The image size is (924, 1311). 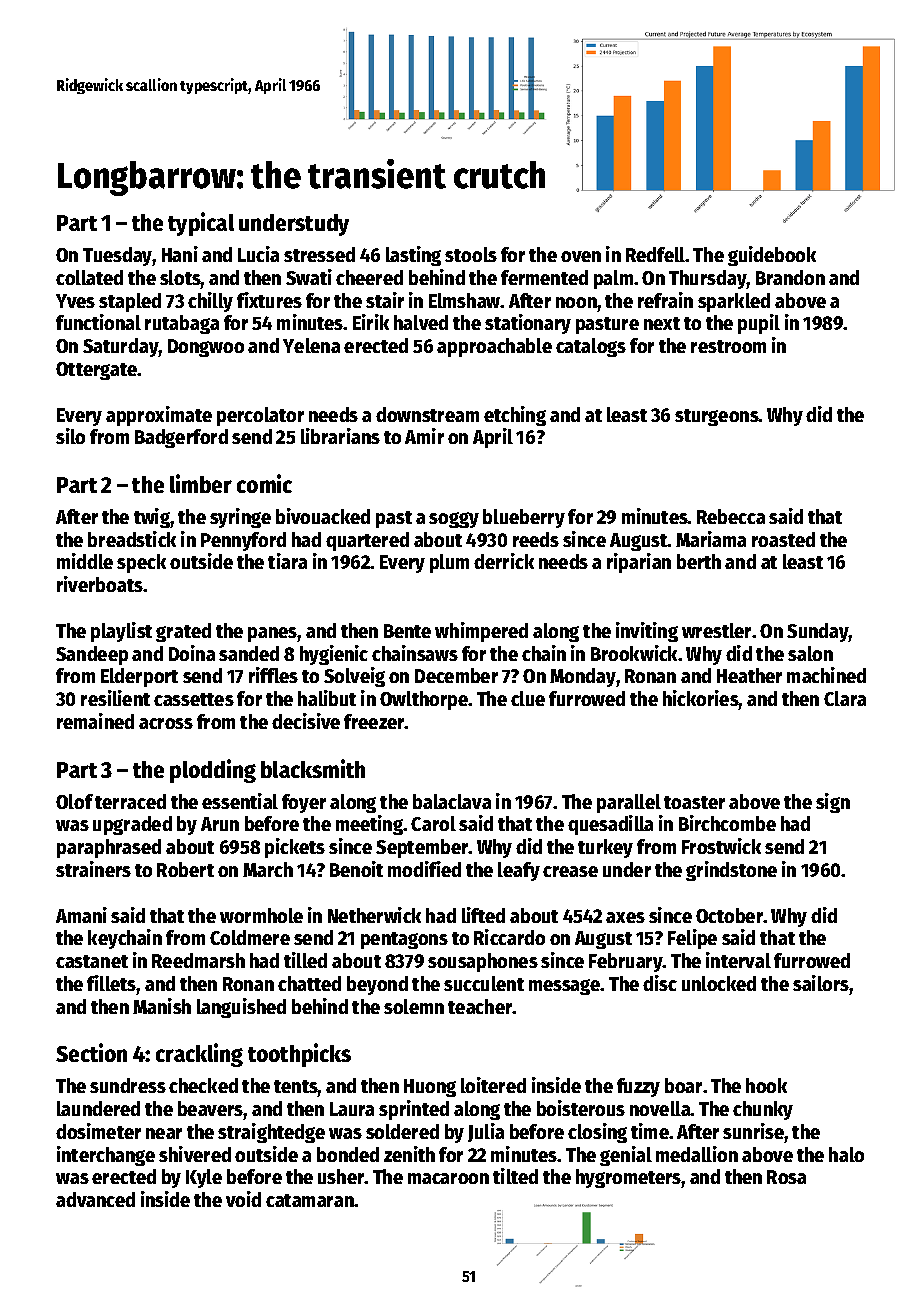 What do you see at coordinates (638, 1087) in the document?
I see `fuzzy` at bounding box center [638, 1087].
